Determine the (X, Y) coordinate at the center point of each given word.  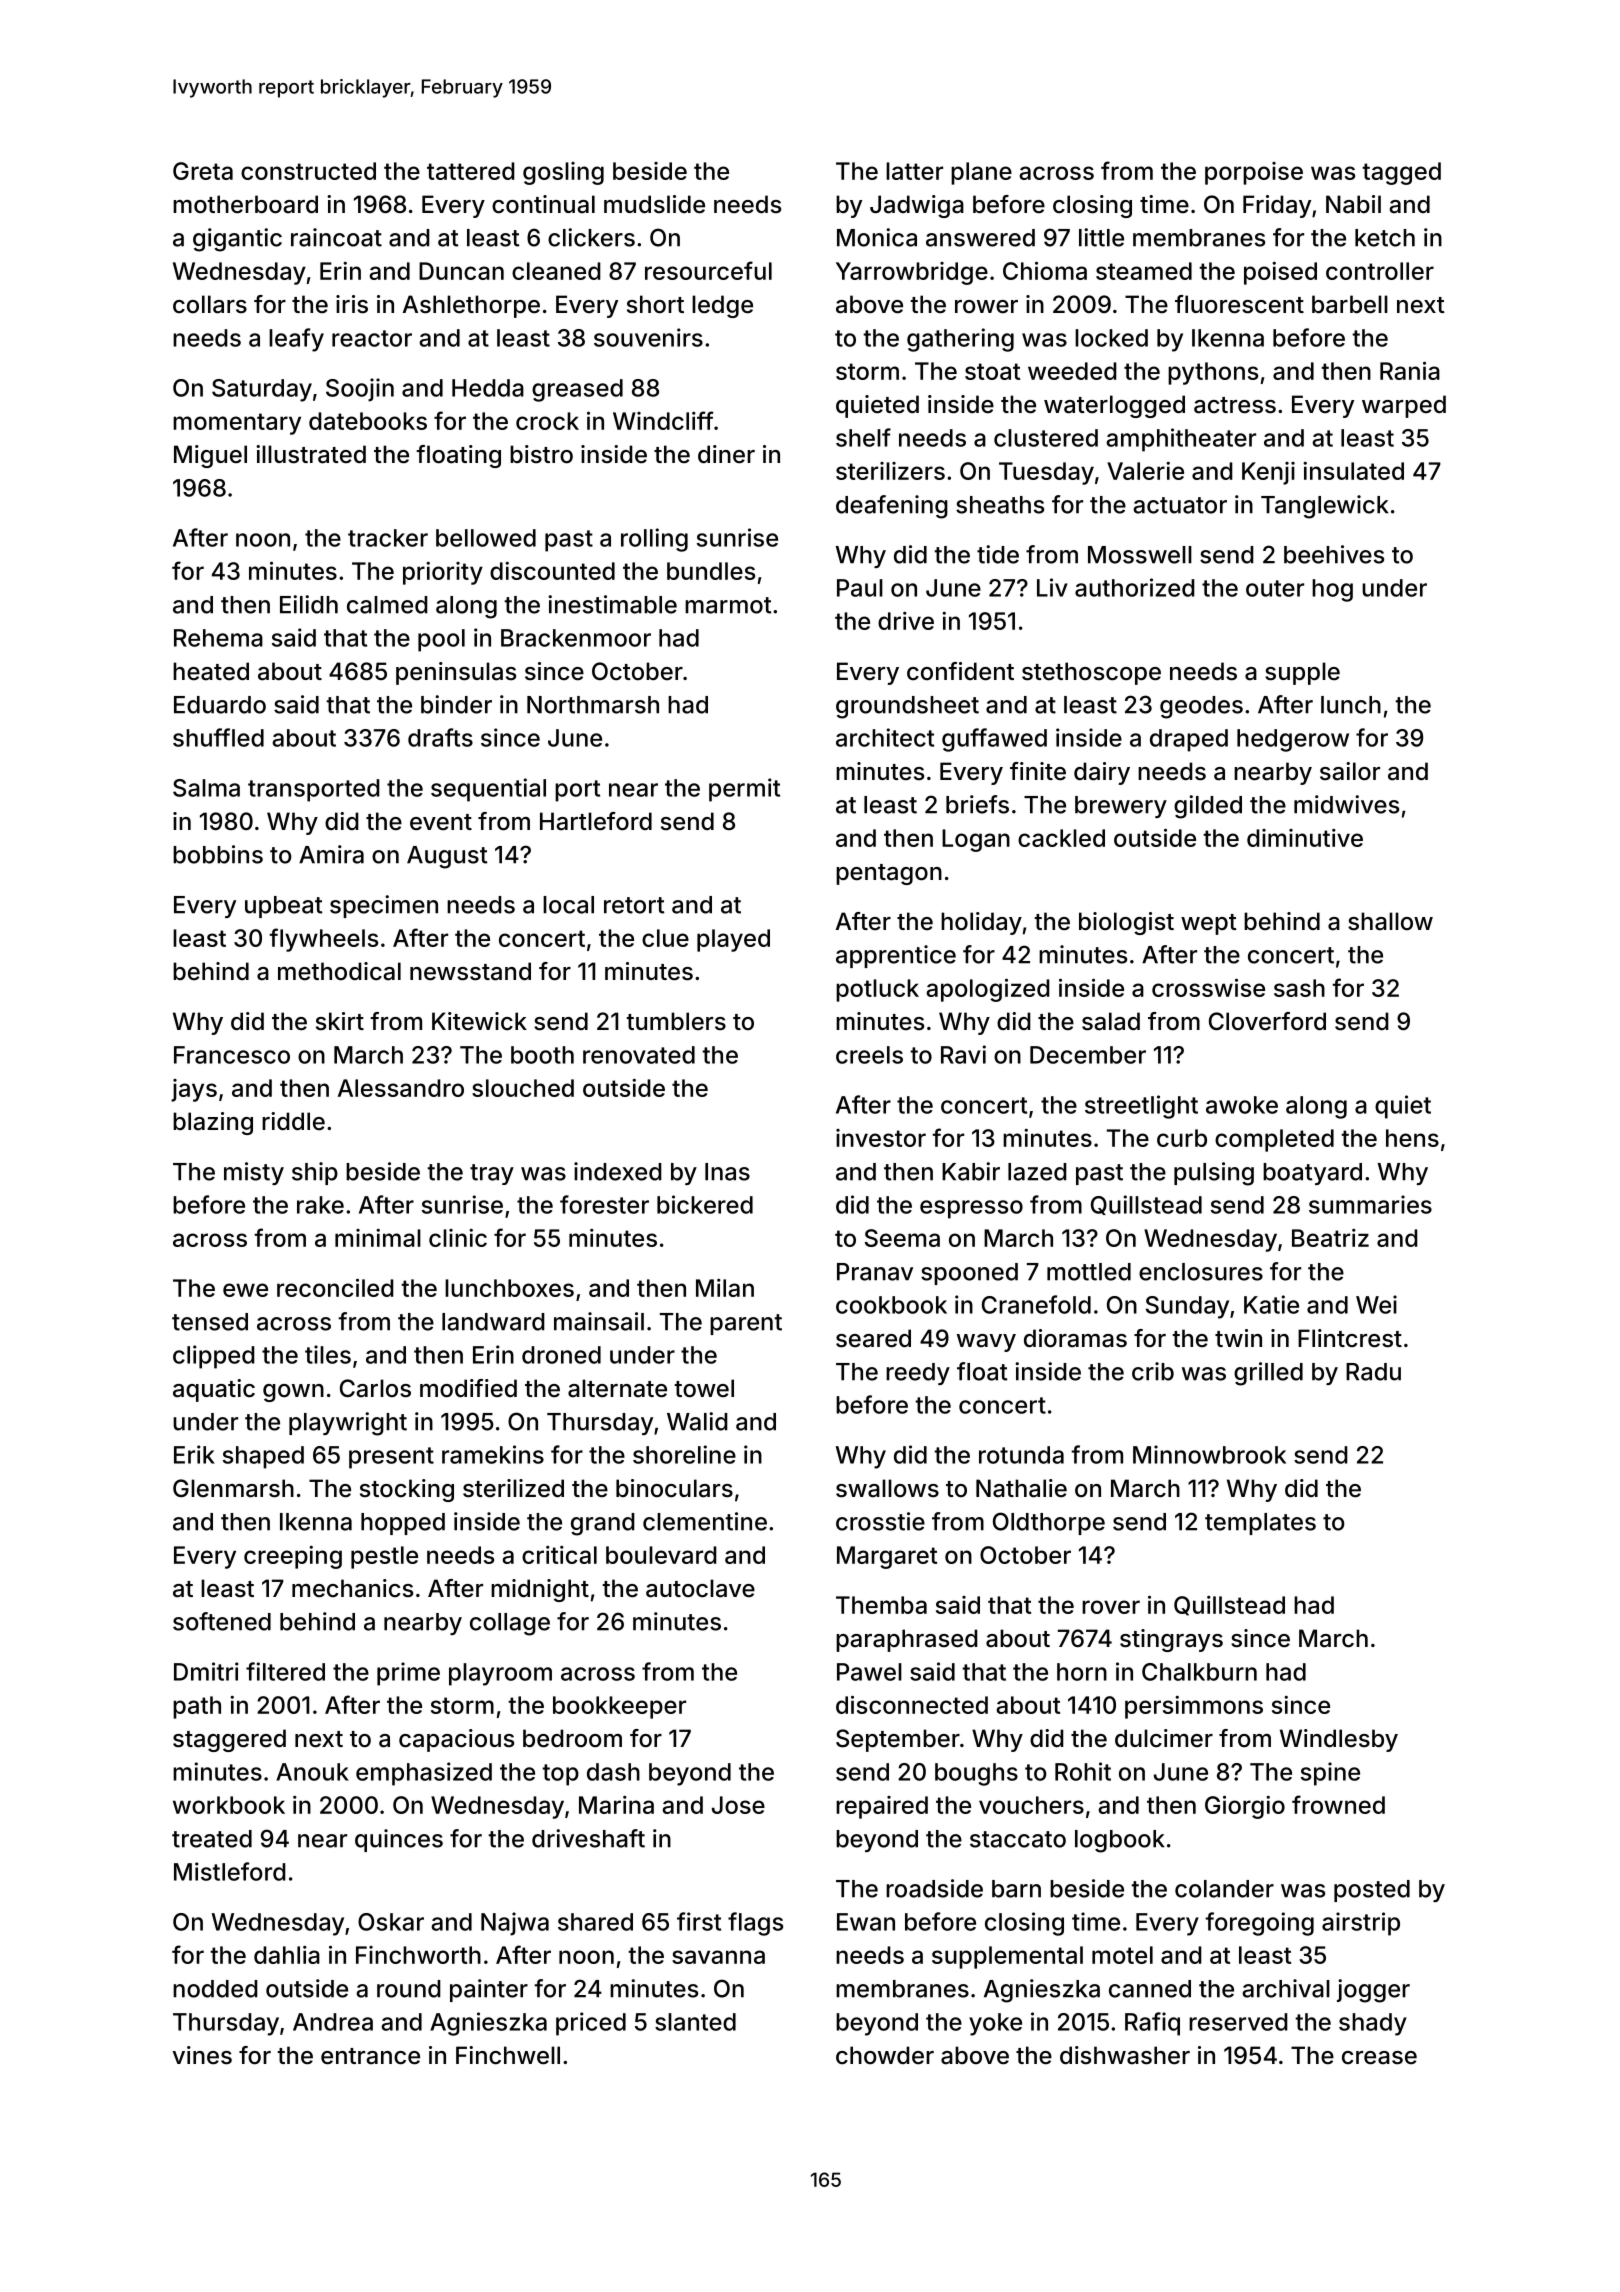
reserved (1238, 2022)
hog (1332, 590)
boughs (976, 1774)
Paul (860, 588)
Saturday (262, 390)
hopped (403, 1524)
